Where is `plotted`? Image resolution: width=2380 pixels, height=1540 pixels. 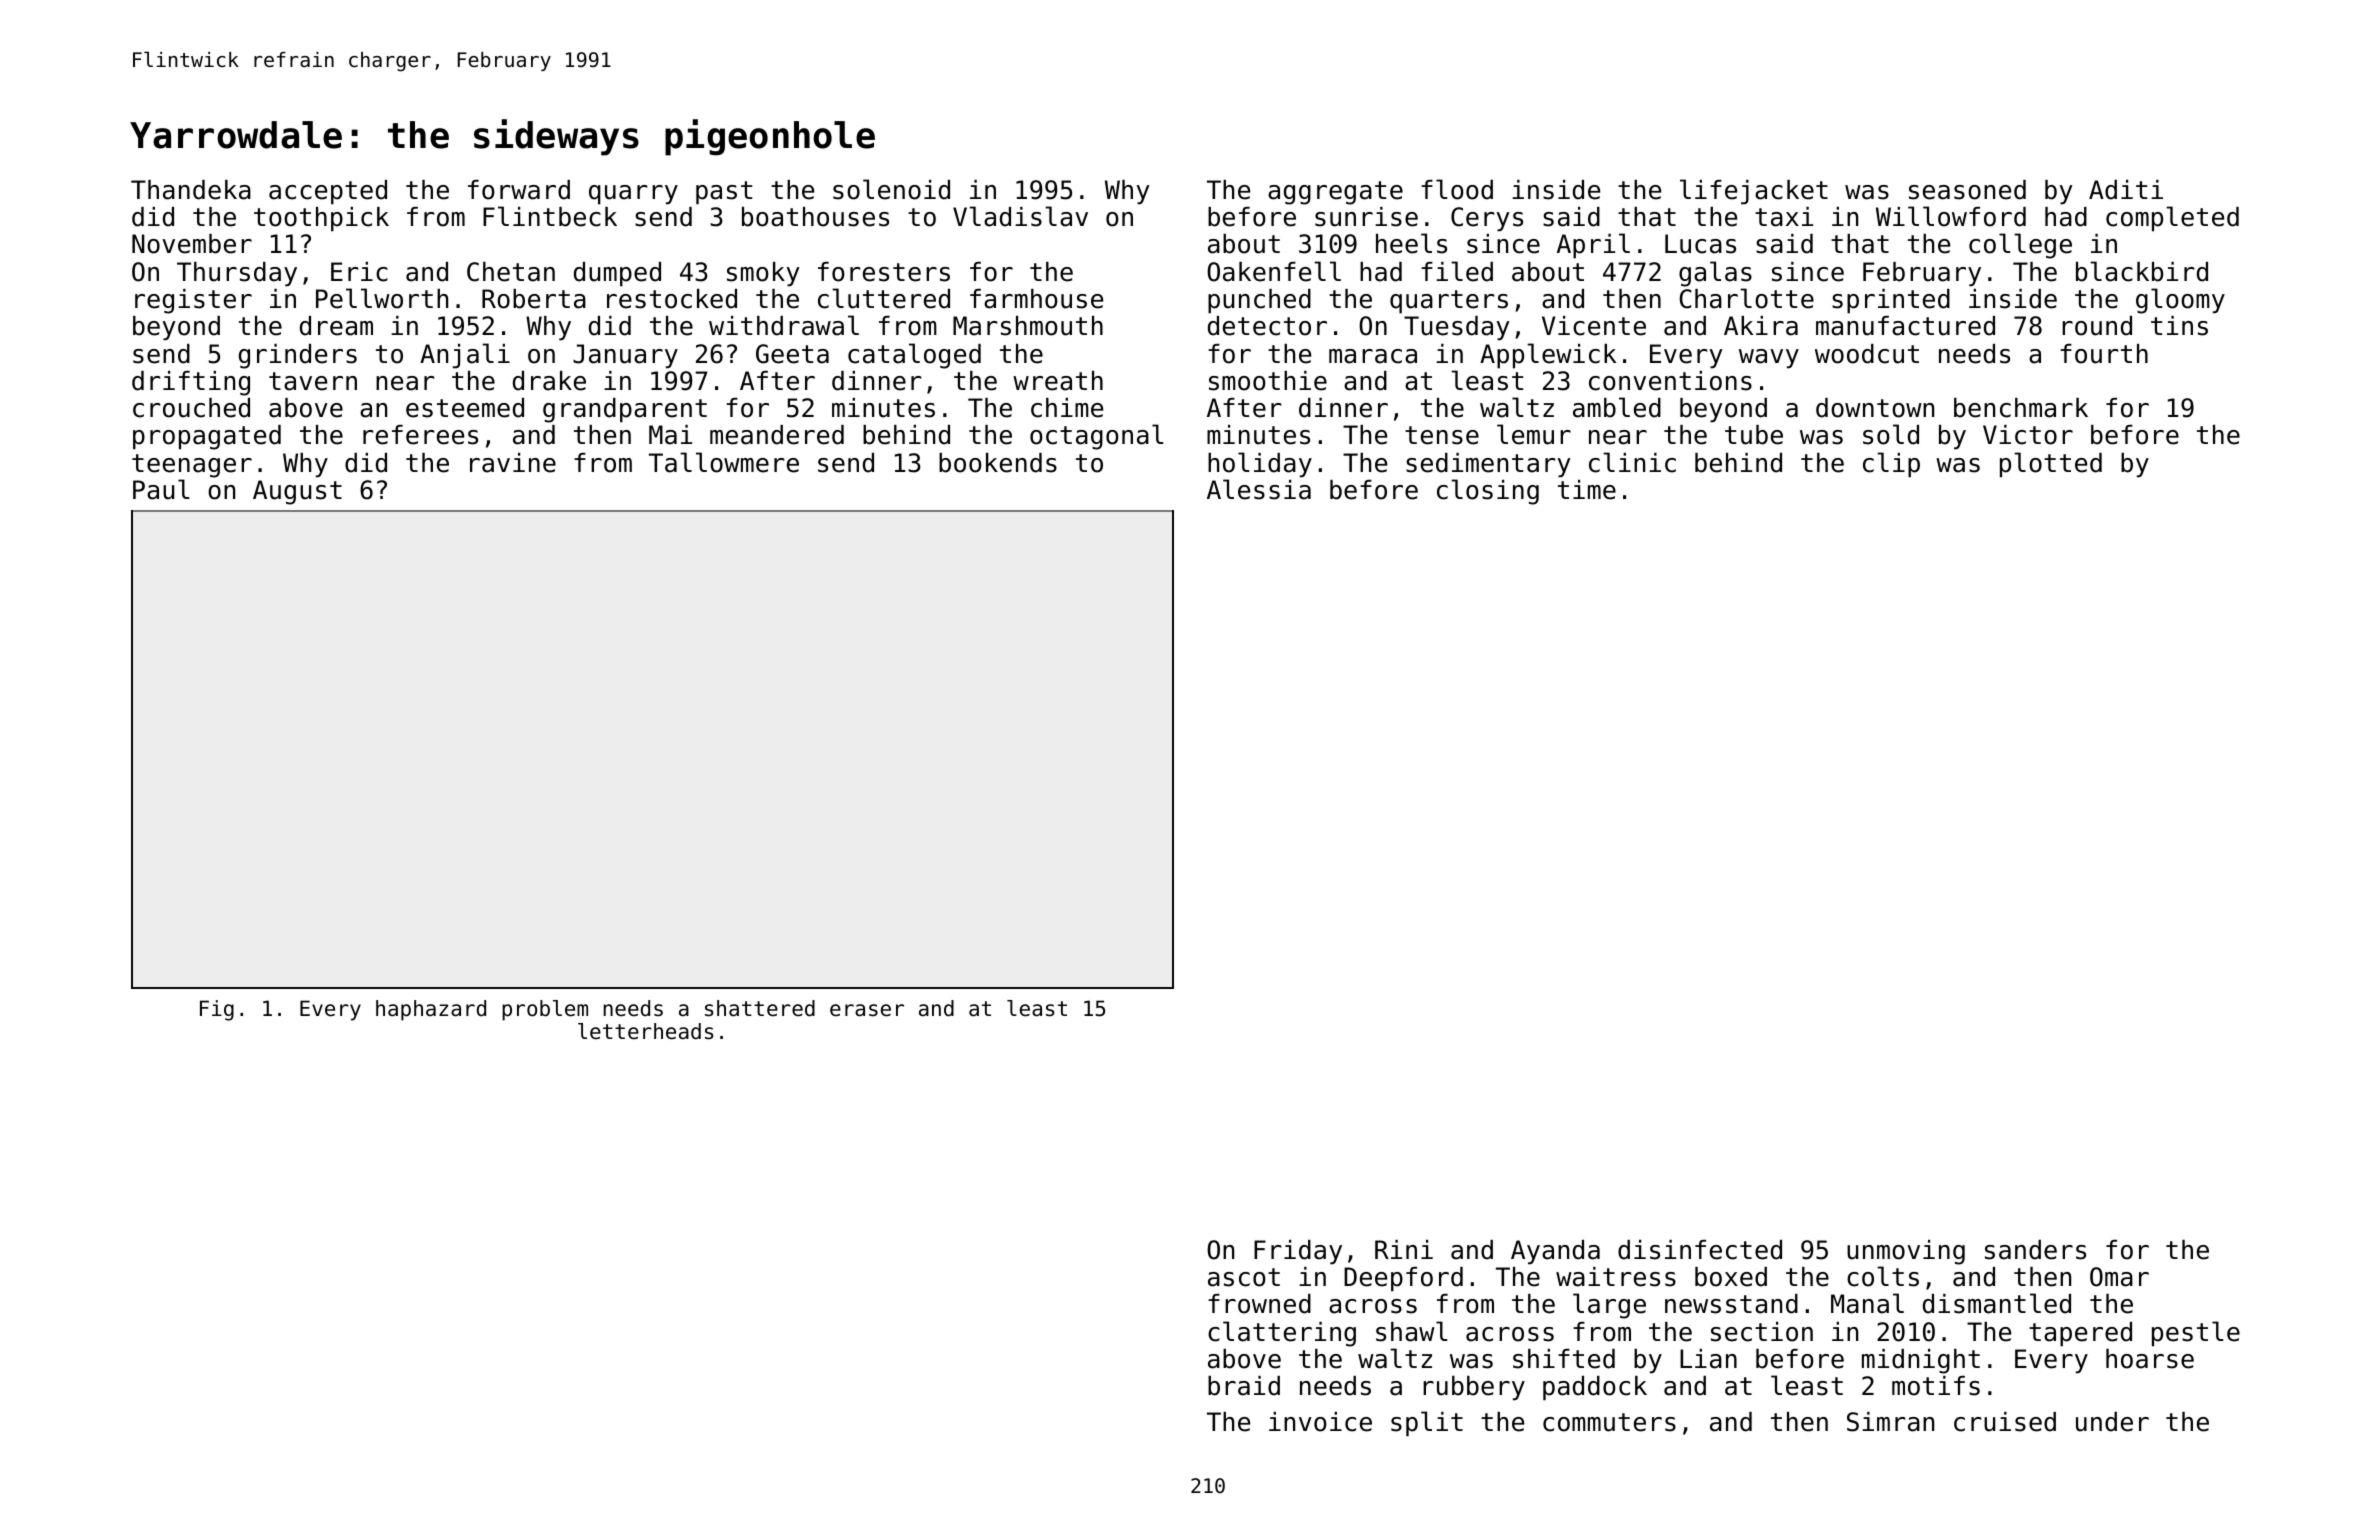 plotted is located at coordinates (2051, 465).
